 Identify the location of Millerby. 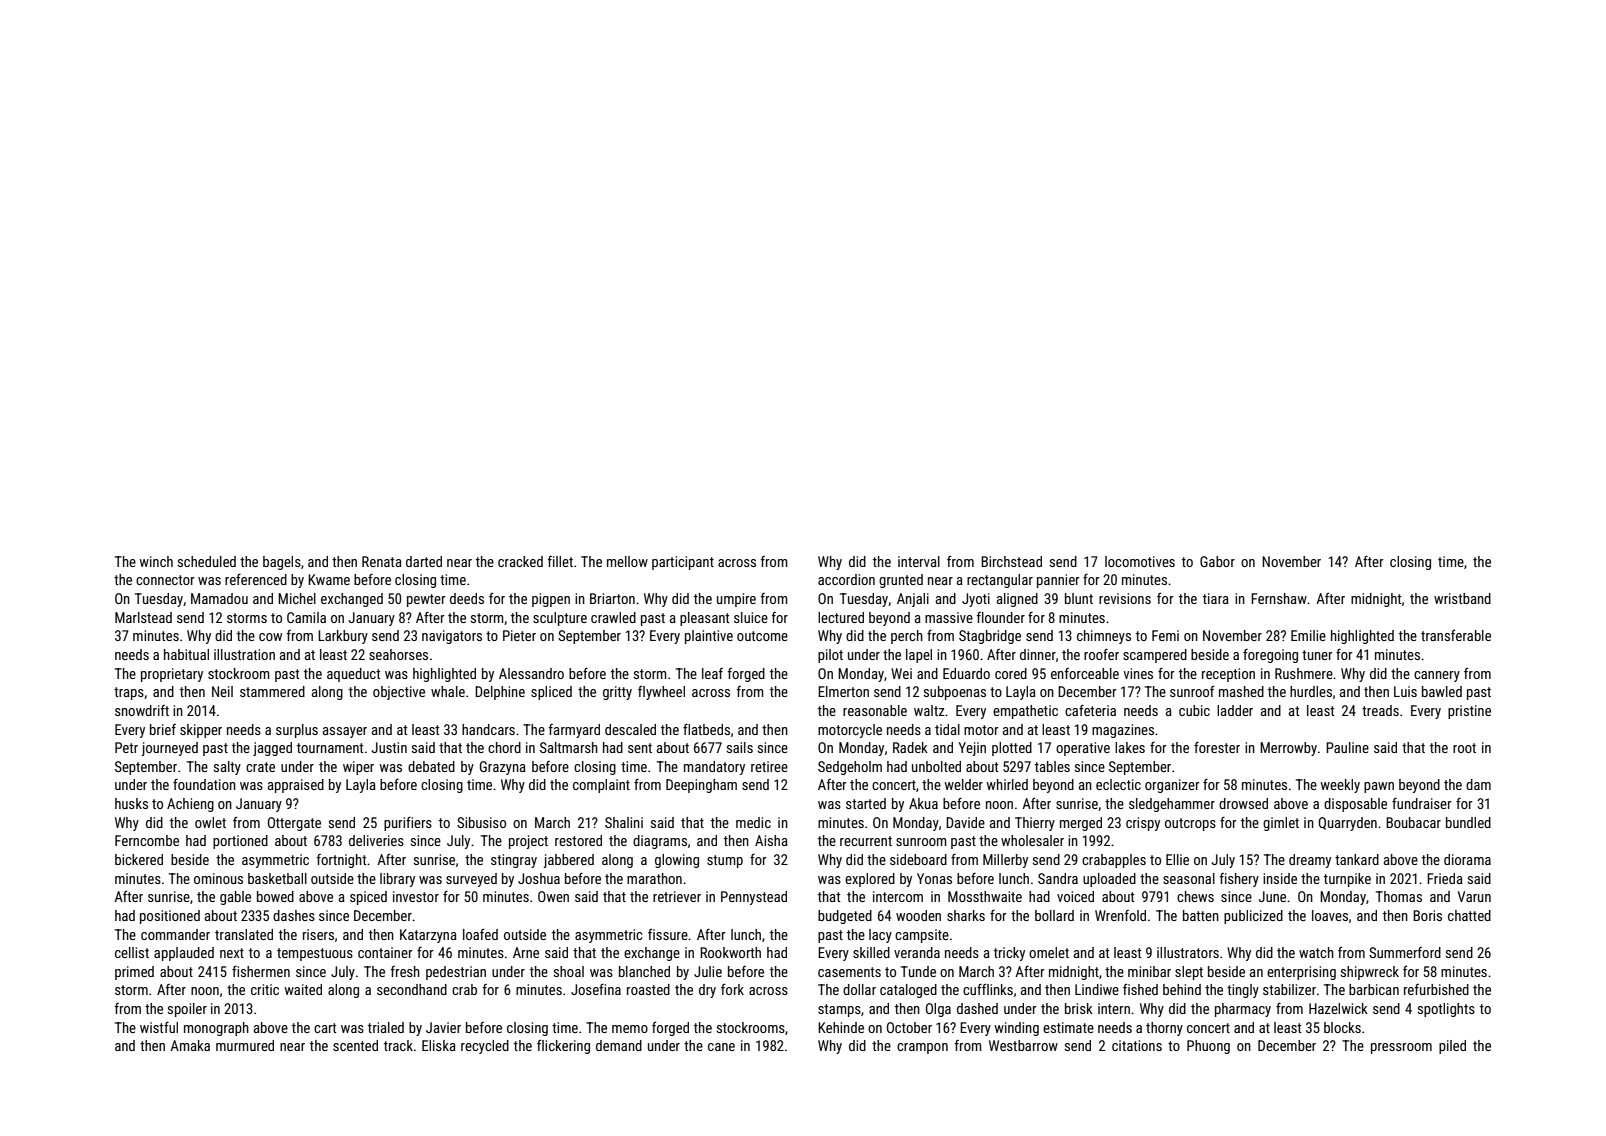
(1005, 861).
